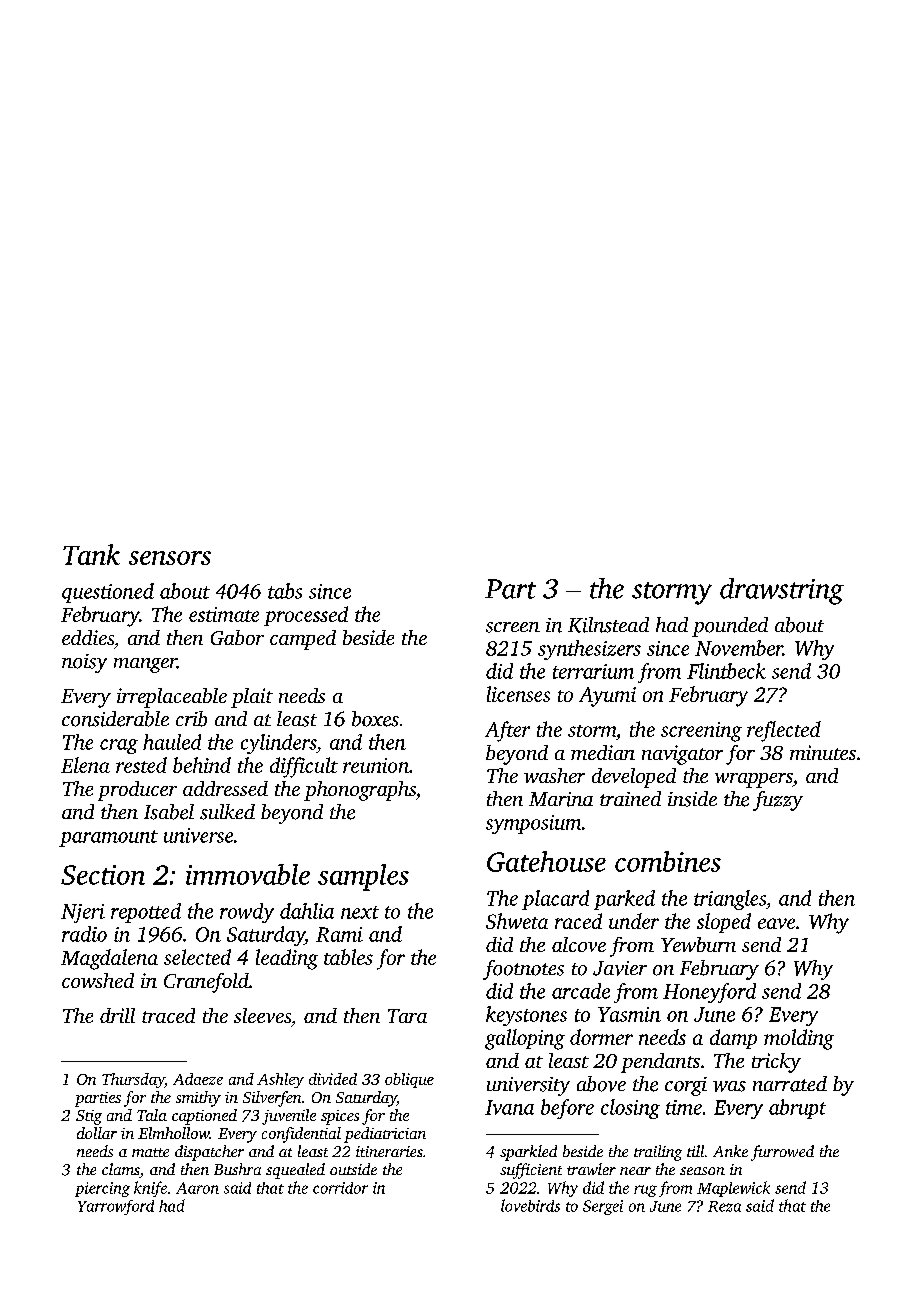 Image resolution: width=924 pixels, height=1311 pixels. I want to click on Tank, so click(91, 554).
